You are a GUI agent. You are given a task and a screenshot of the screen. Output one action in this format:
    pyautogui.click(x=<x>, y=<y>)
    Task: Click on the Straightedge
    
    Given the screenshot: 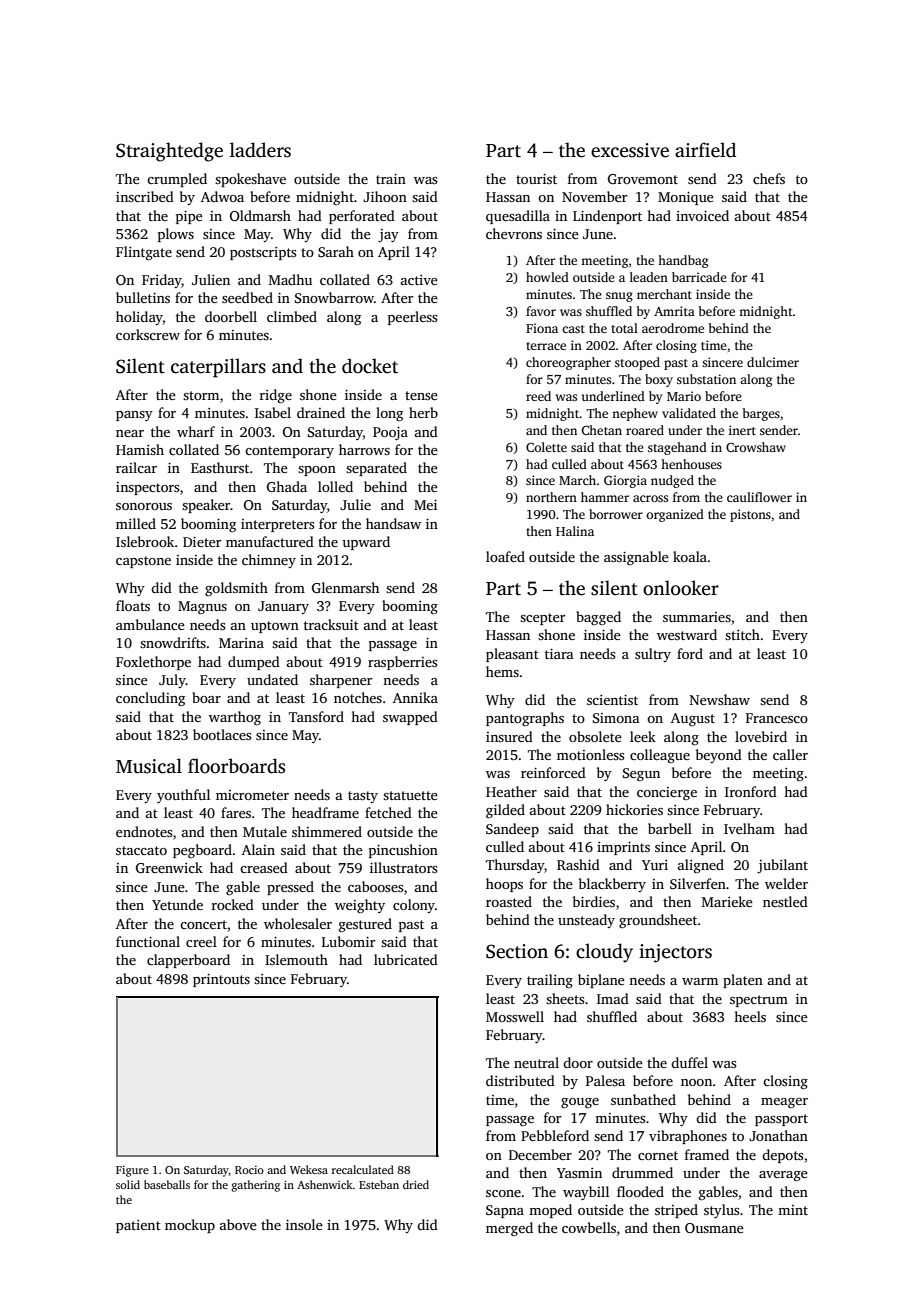 What is the action you would take?
    pyautogui.click(x=169, y=152)
